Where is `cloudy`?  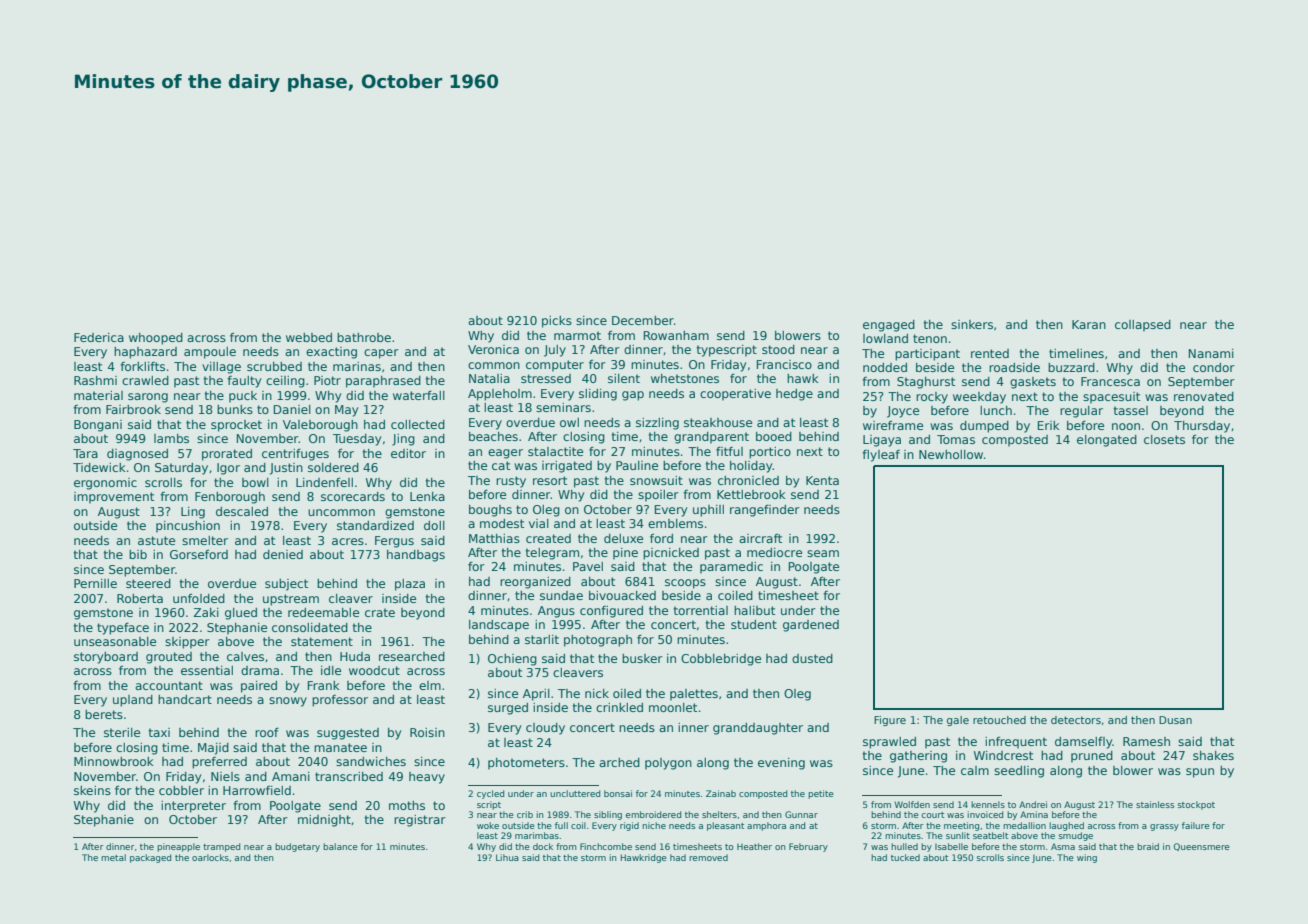 cloudy is located at coordinates (545, 729).
